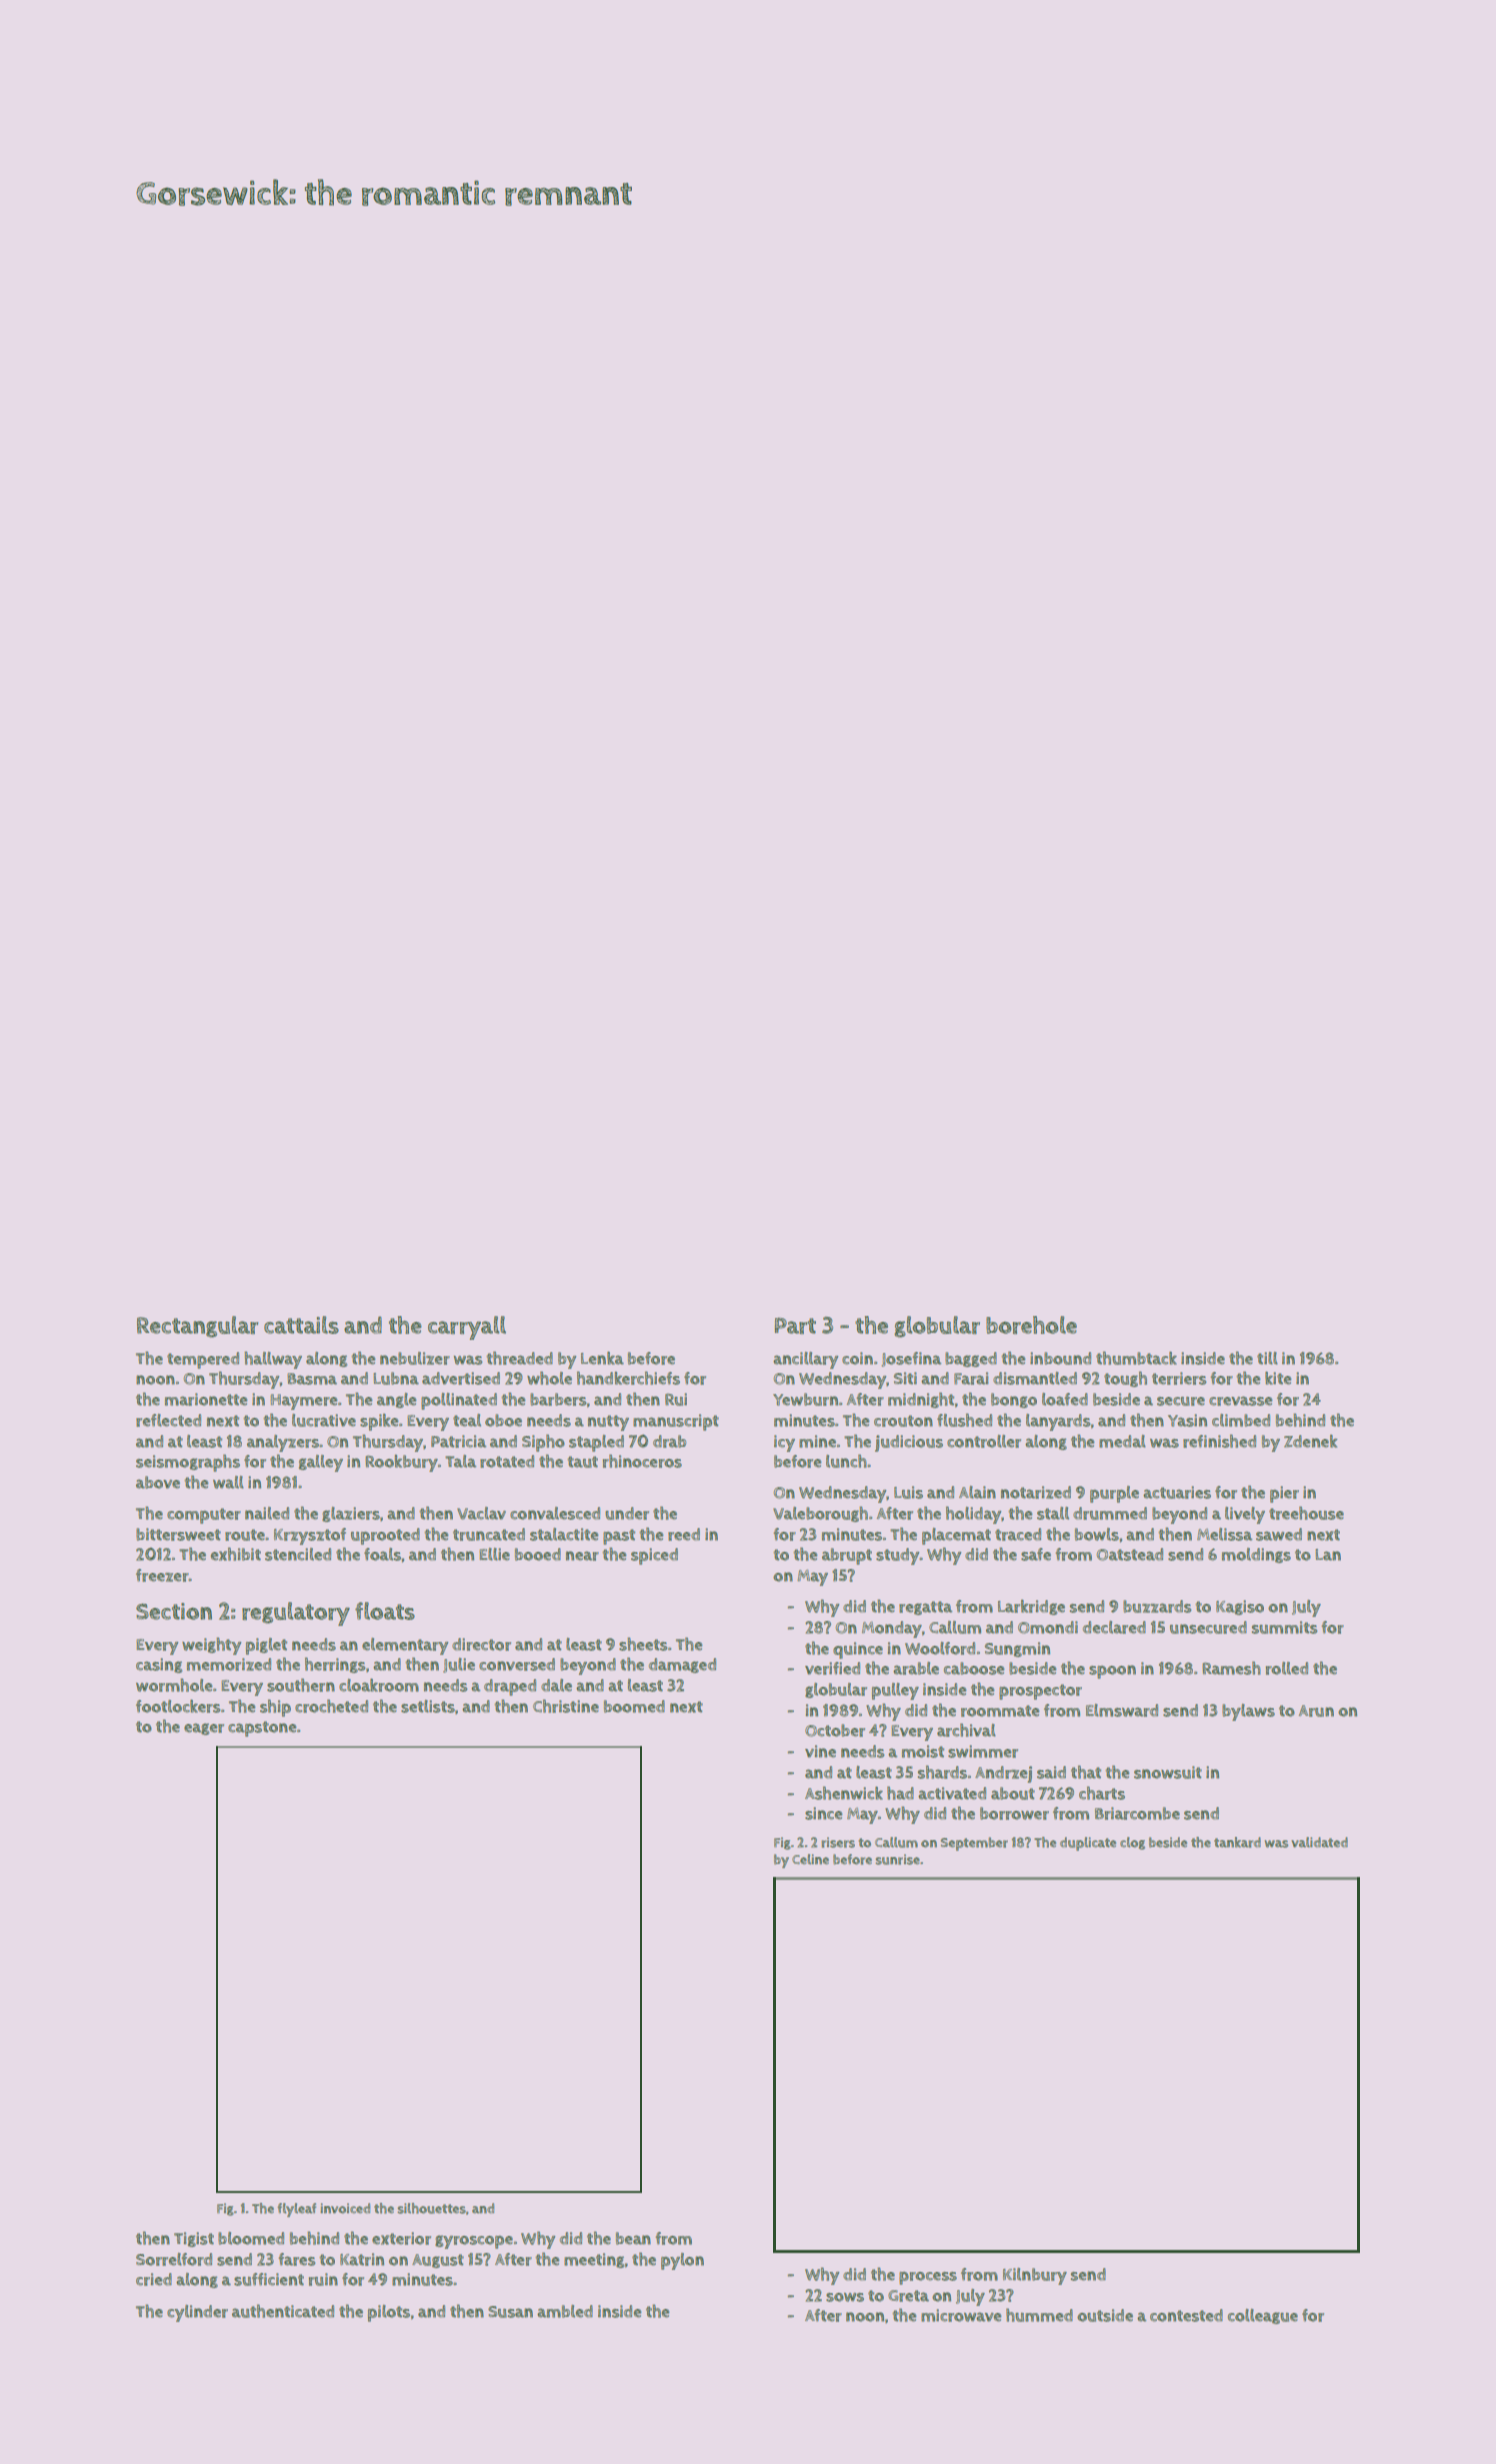 Image resolution: width=1496 pixels, height=2464 pixels. I want to click on microwave, so click(961, 2315).
